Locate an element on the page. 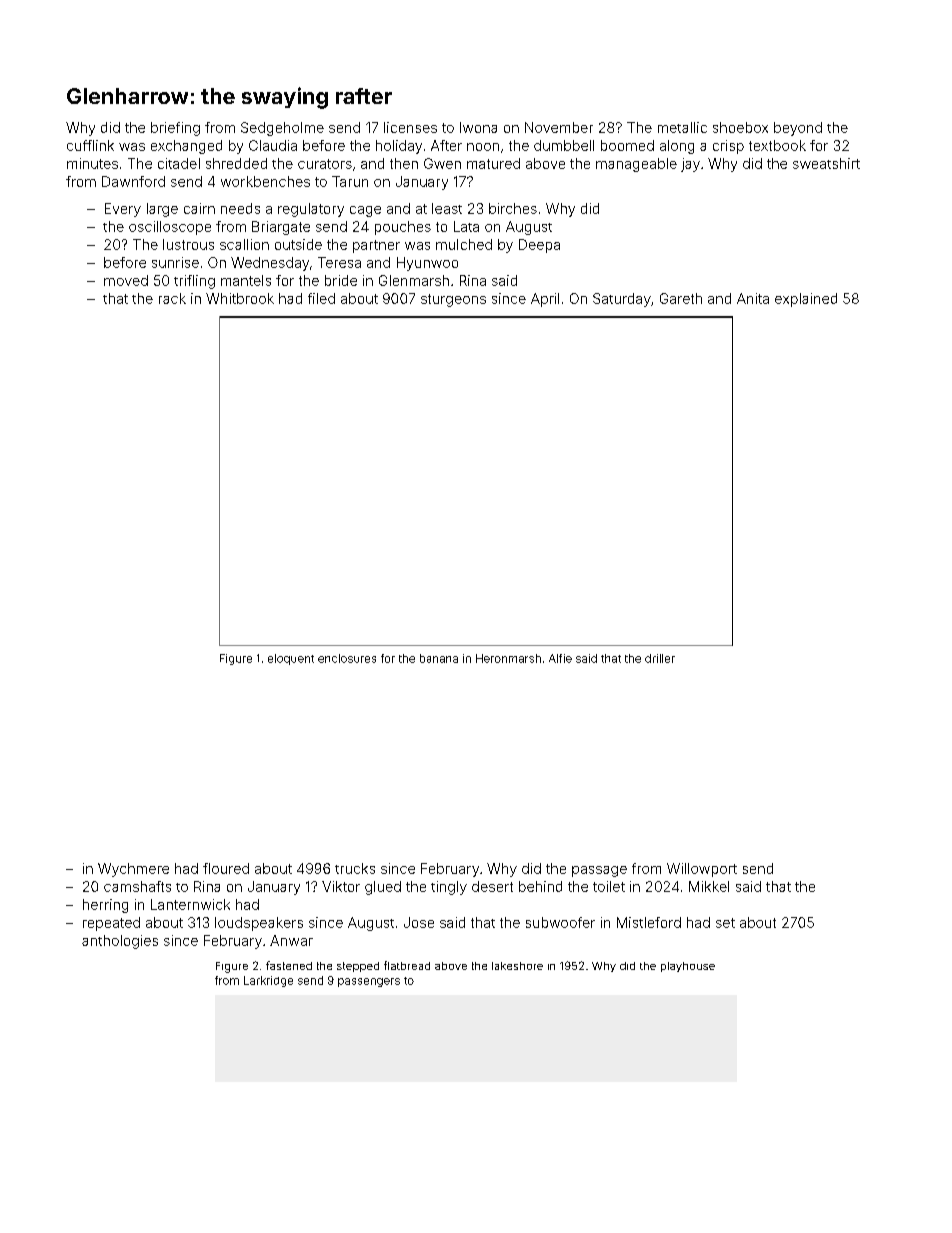 This document has width=952, height=1233. Alfie is located at coordinates (560, 658).
